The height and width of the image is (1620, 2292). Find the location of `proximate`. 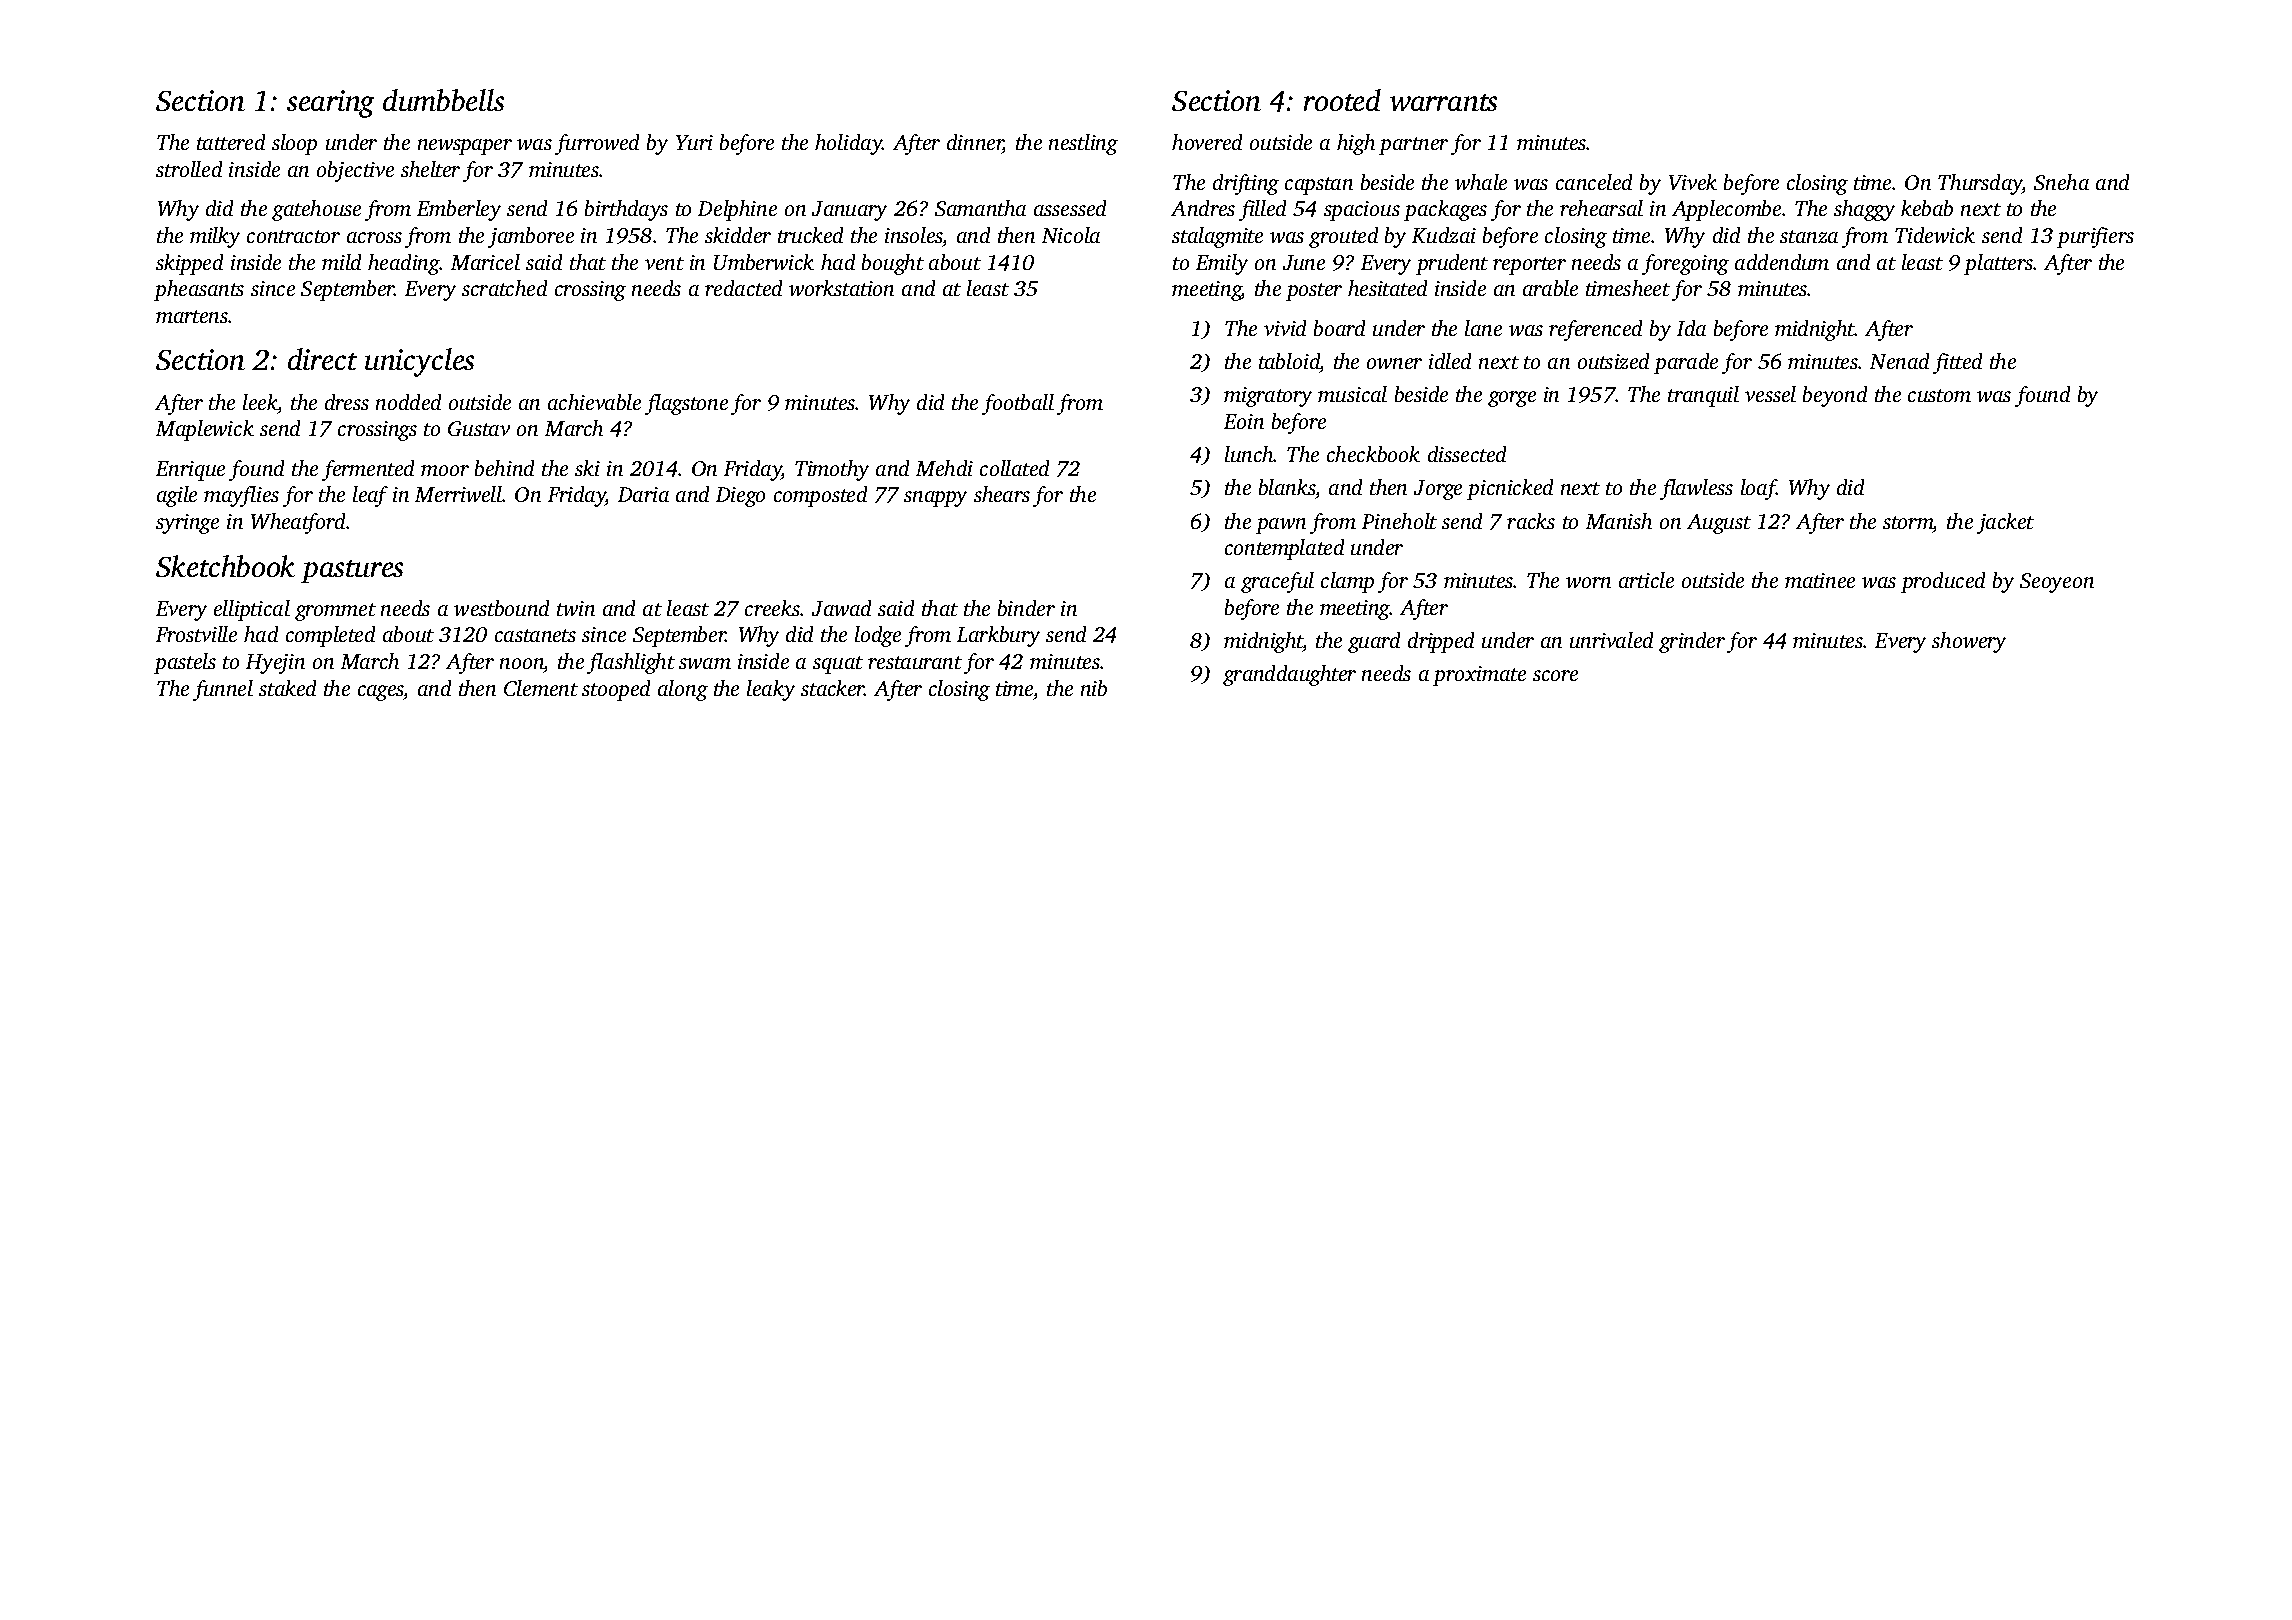

proximate is located at coordinates (1479, 676).
